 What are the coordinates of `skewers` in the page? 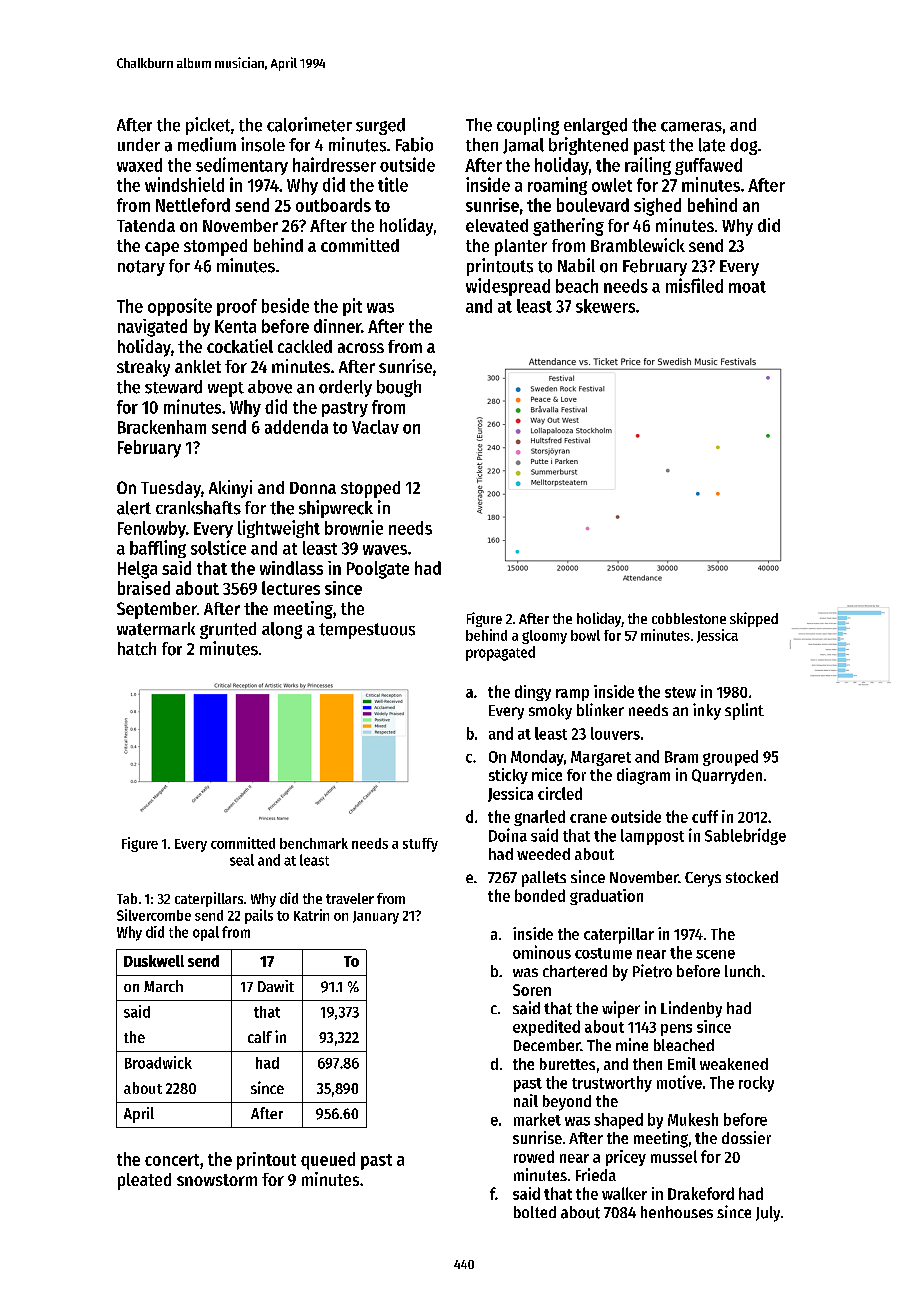 It's located at (605, 306).
